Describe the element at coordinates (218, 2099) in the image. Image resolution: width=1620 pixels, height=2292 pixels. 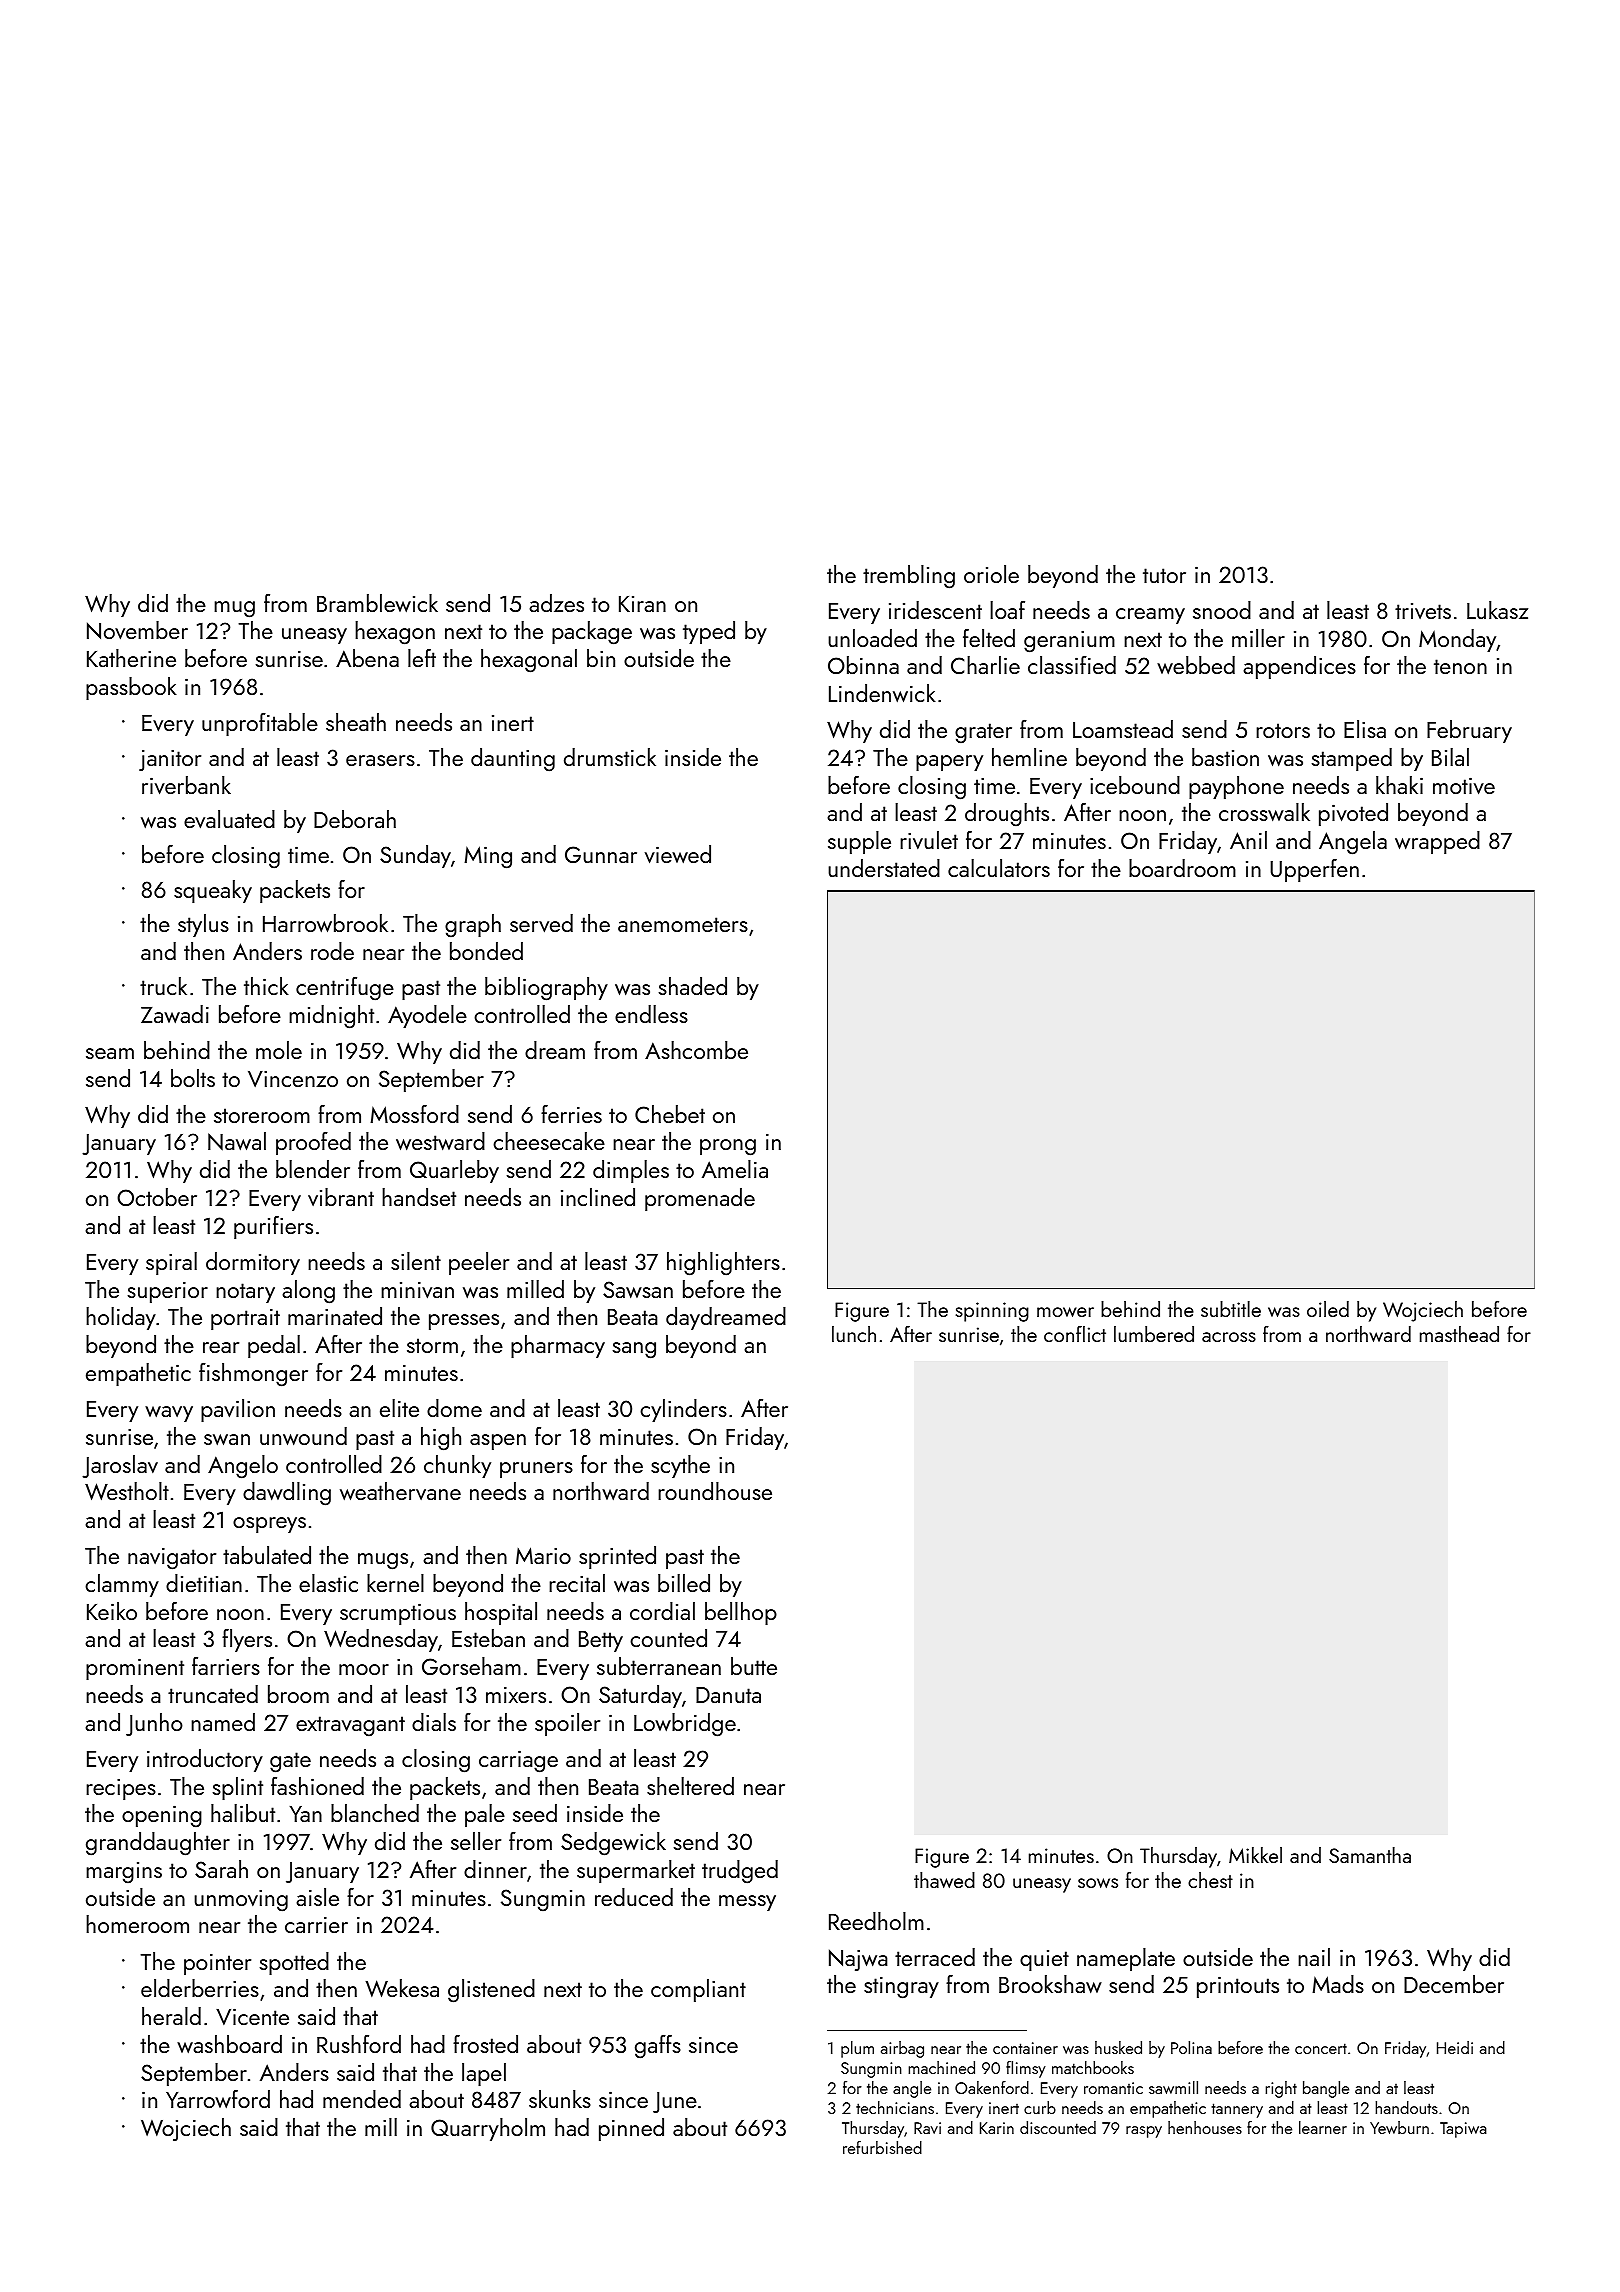
I see `Yarrowford` at that location.
